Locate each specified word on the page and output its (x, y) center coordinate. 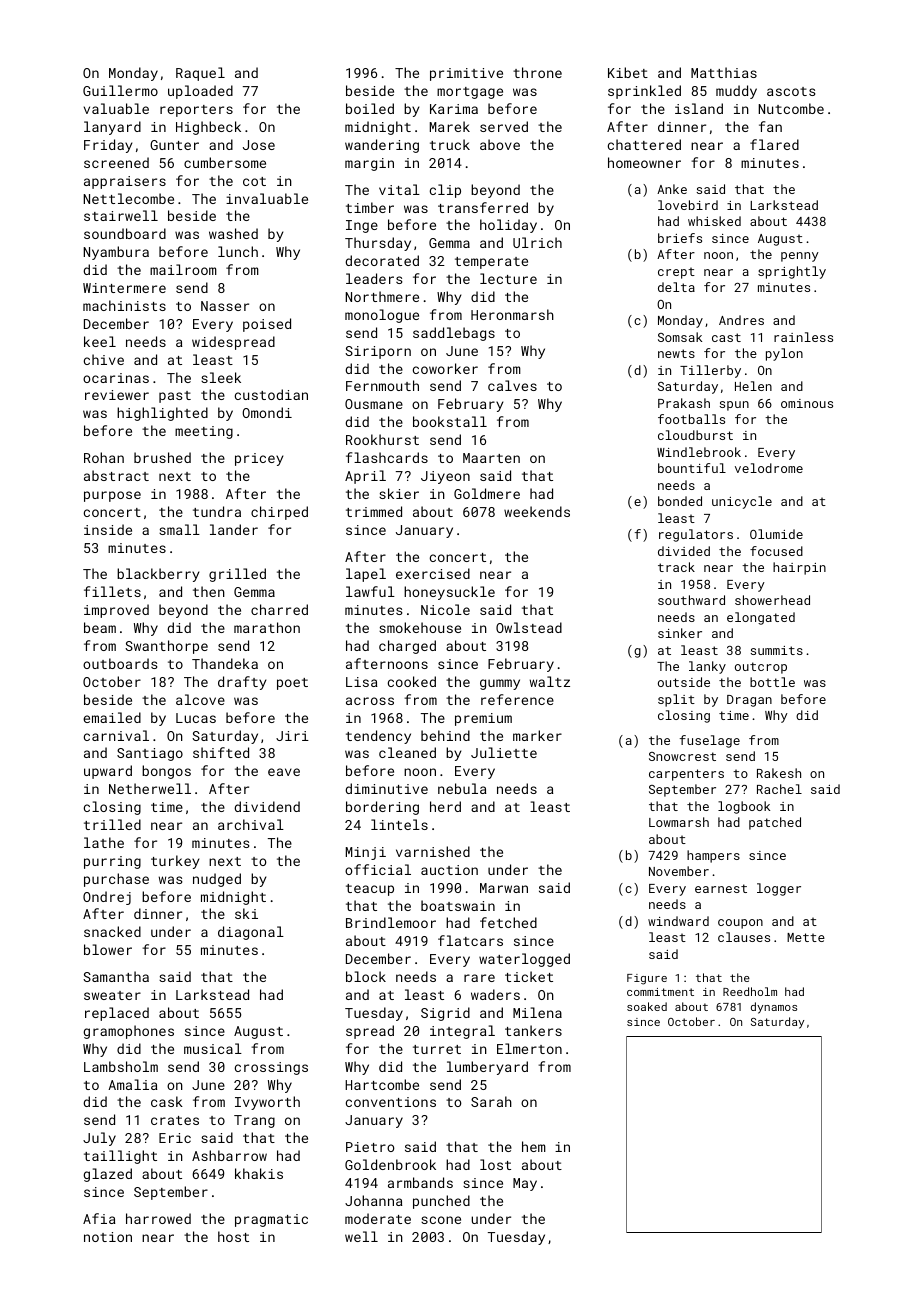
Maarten (491, 458)
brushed (162, 457)
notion (108, 1237)
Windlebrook (699, 452)
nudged (217, 880)
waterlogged (524, 960)
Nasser (225, 306)
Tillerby (710, 371)
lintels (399, 824)
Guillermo (120, 90)
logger (779, 889)
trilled (112, 824)
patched (775, 823)
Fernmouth (382, 385)
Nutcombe (791, 108)
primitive (466, 74)
